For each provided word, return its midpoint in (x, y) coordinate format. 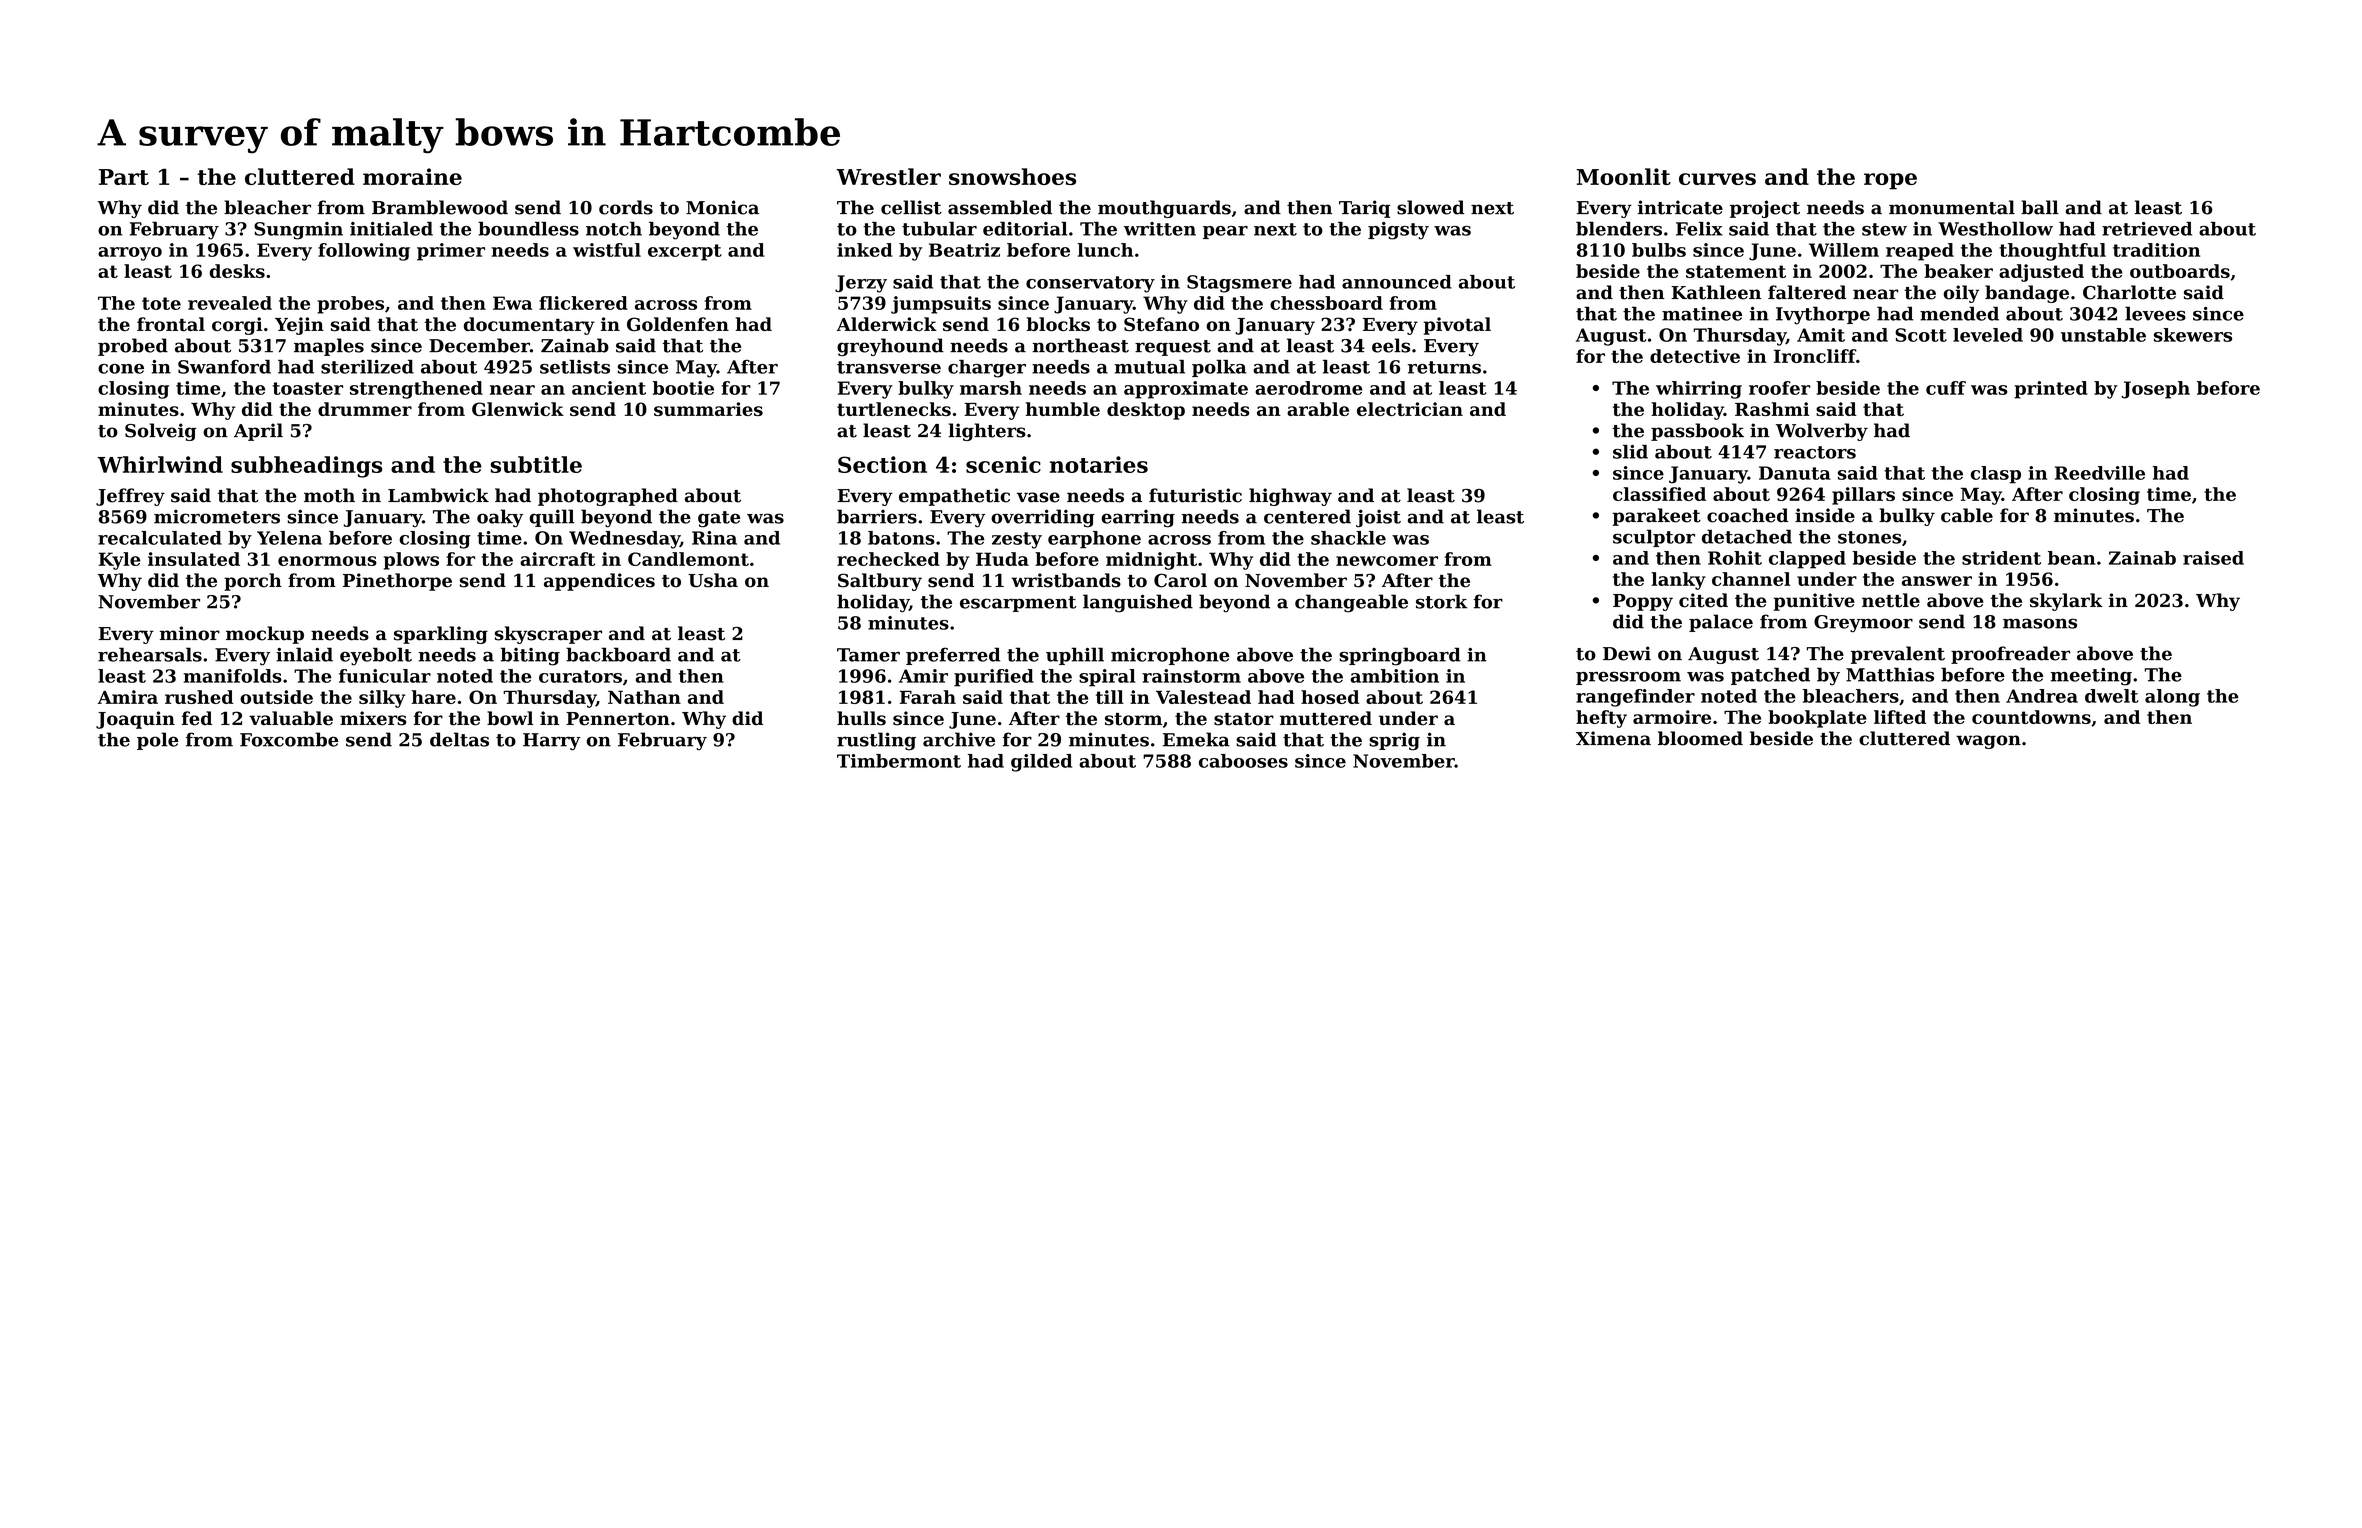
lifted (1900, 717)
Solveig (161, 432)
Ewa (512, 303)
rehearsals (150, 654)
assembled (1000, 207)
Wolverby (1822, 432)
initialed (391, 229)
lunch (1105, 250)
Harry (552, 742)
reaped (1920, 252)
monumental (1952, 207)
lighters (987, 432)
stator (1244, 719)
